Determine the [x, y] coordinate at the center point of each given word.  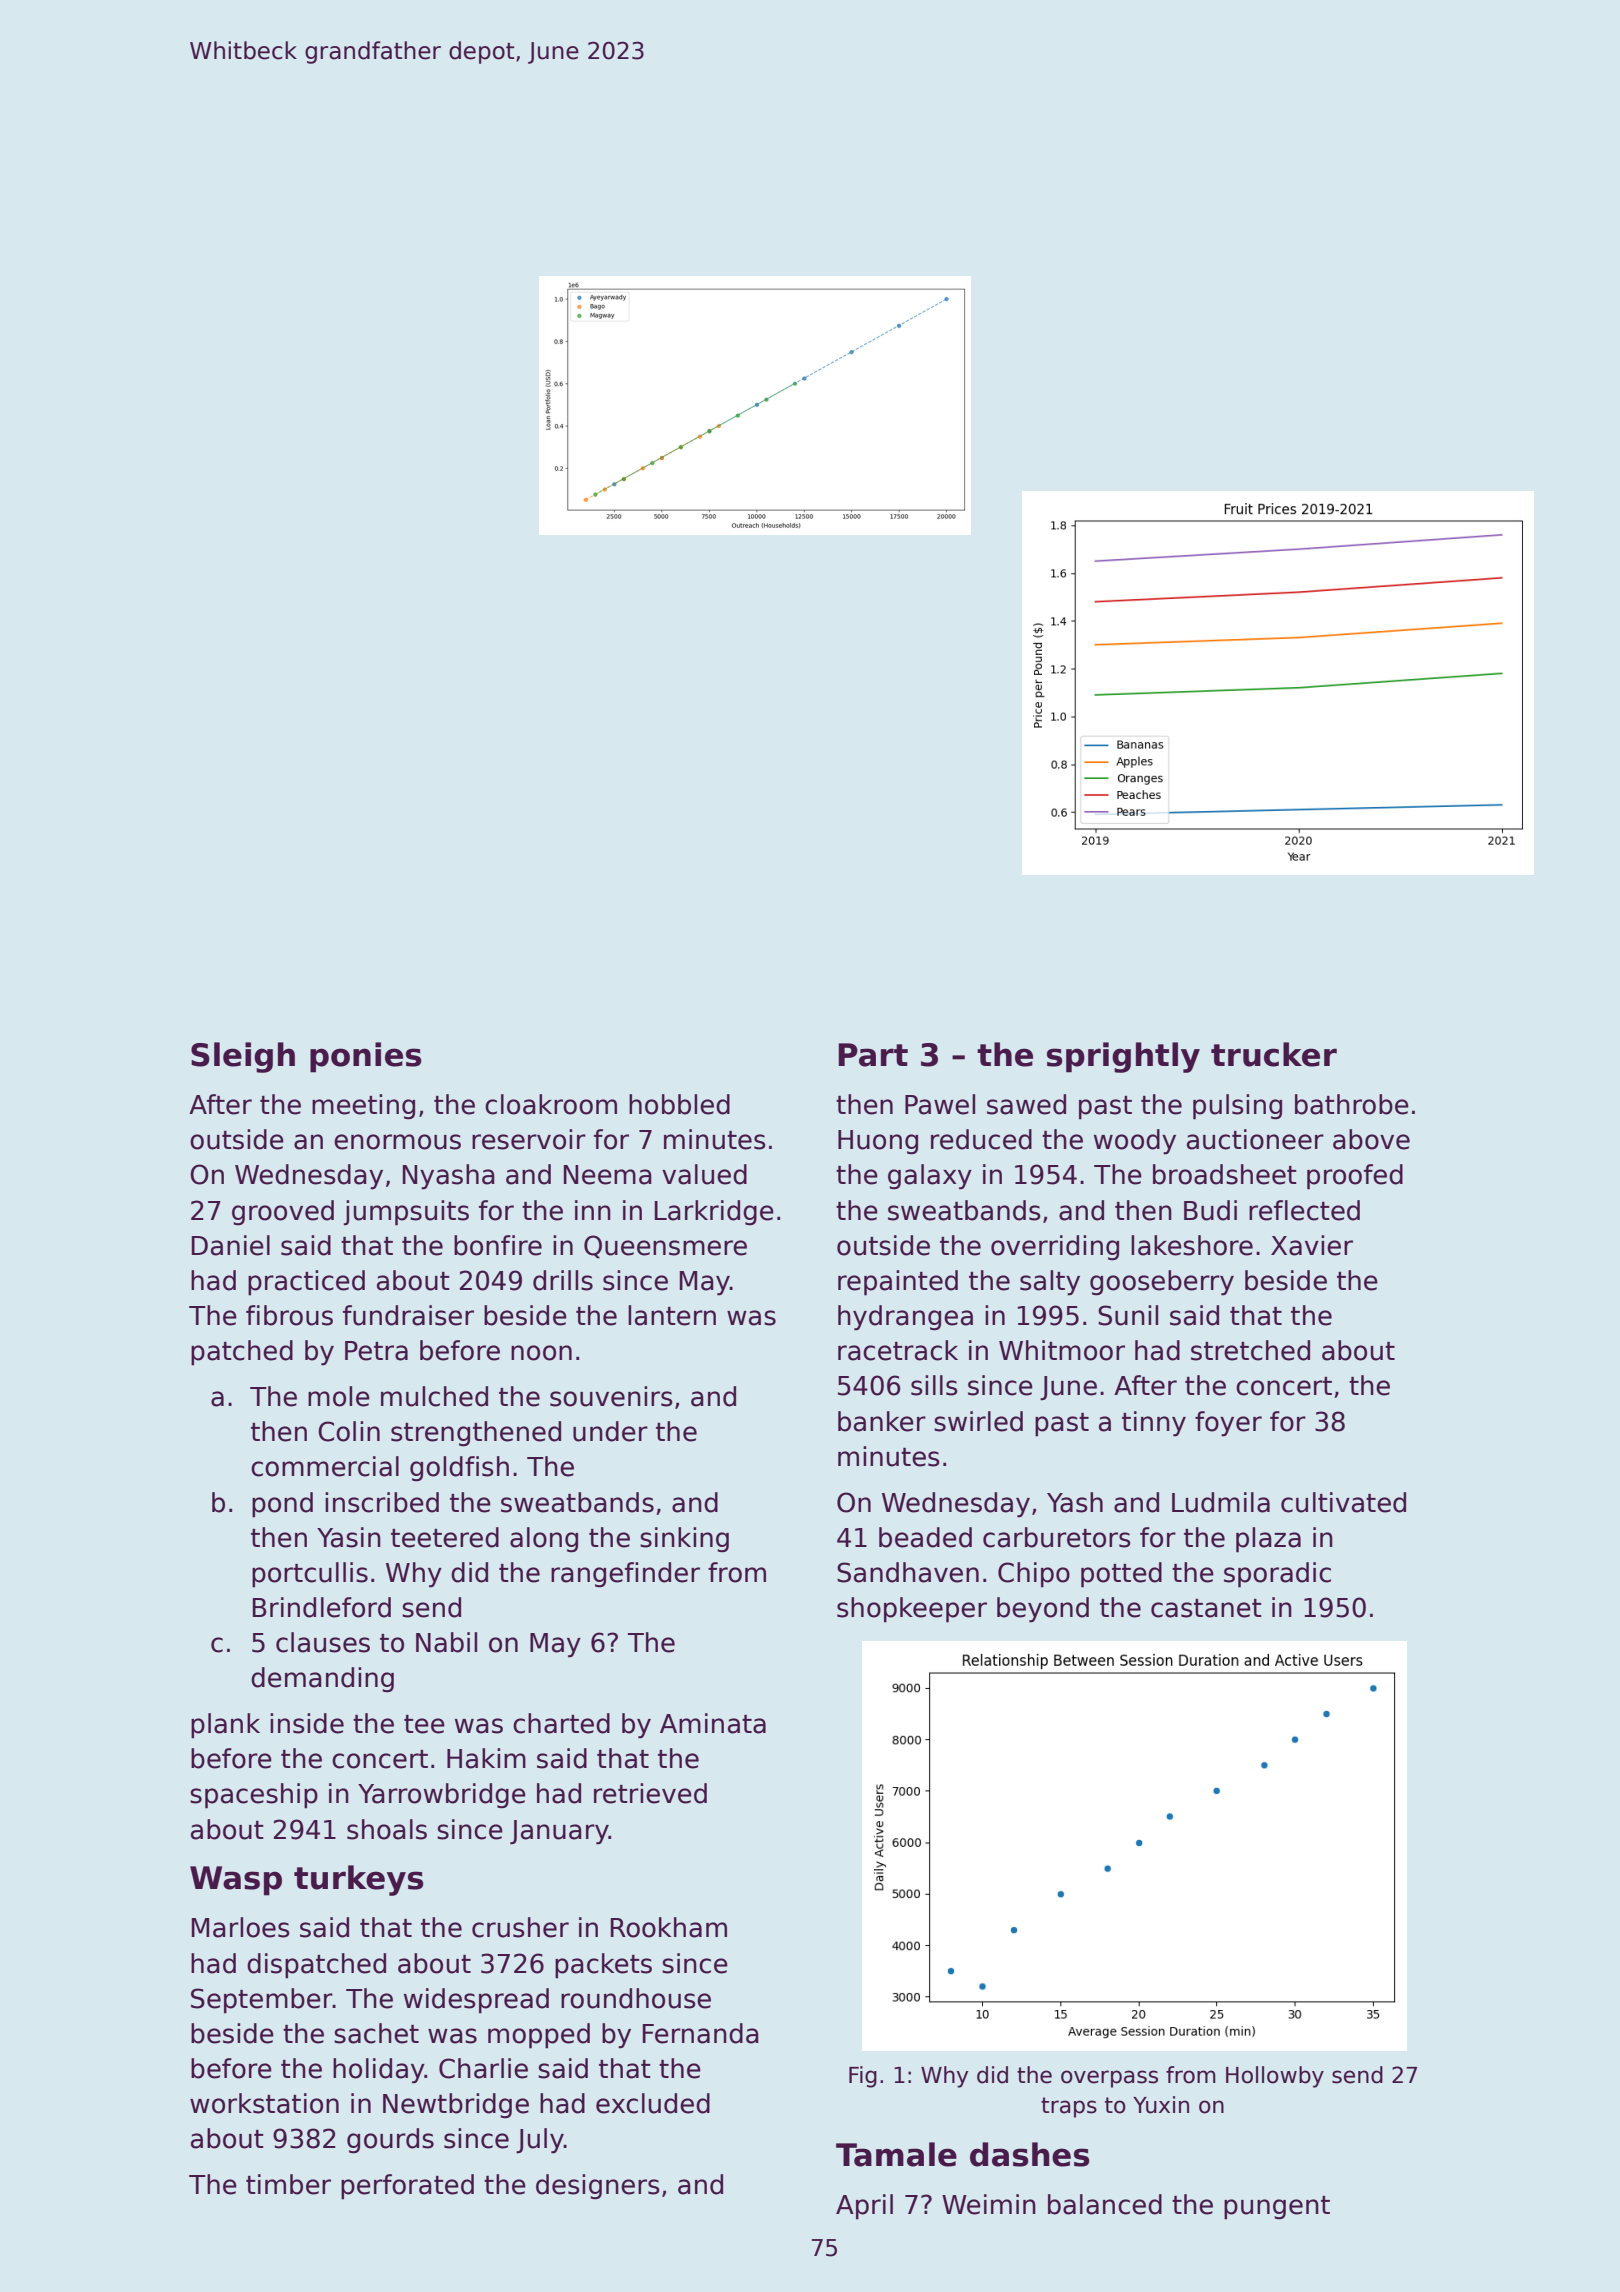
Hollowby [1275, 2077]
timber [288, 2184]
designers [598, 2187]
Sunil [1128, 1315]
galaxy [930, 1177]
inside [307, 1723]
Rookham [669, 1927]
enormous [397, 1142]
